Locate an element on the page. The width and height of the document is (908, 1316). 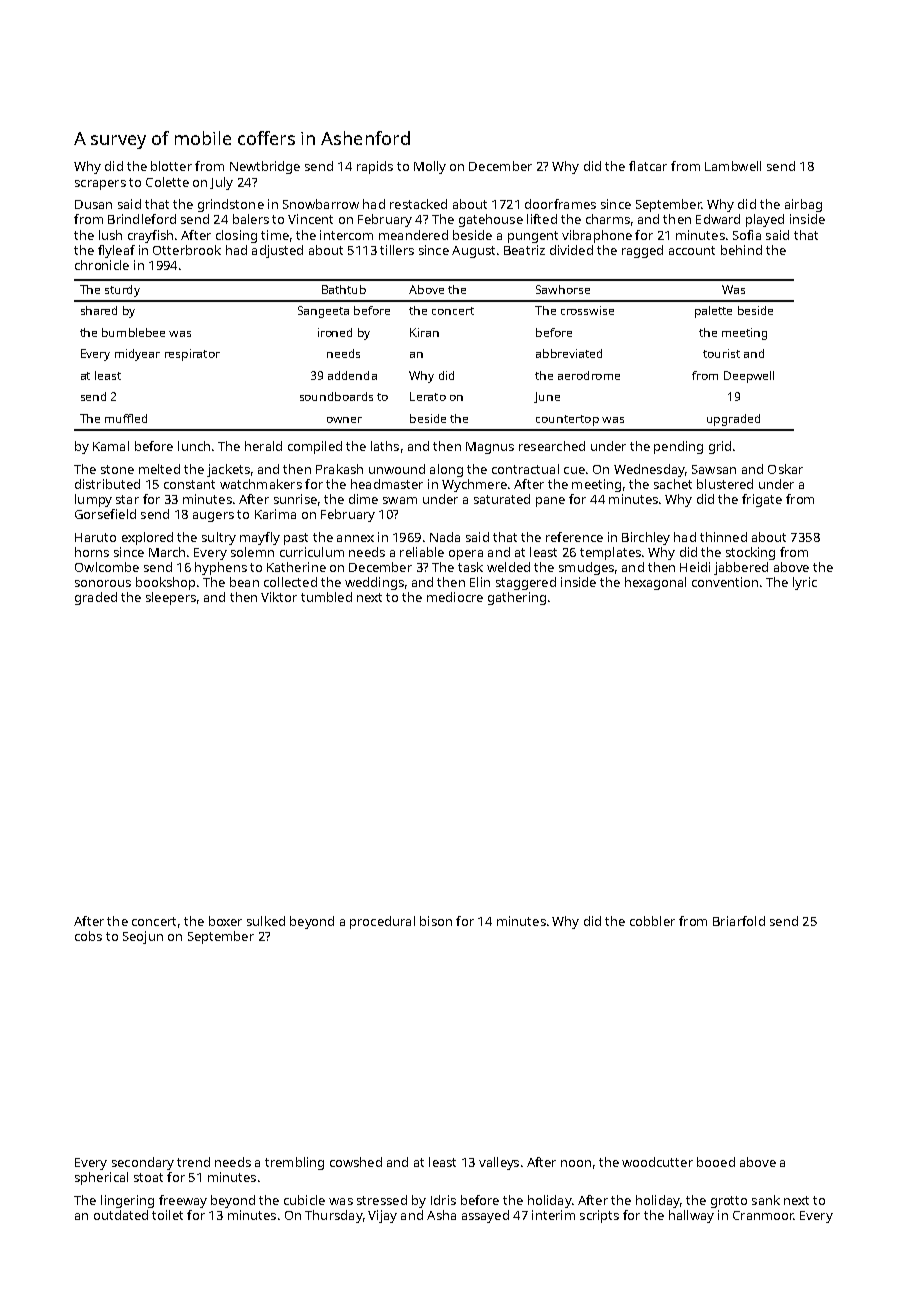
frigate is located at coordinates (762, 500).
